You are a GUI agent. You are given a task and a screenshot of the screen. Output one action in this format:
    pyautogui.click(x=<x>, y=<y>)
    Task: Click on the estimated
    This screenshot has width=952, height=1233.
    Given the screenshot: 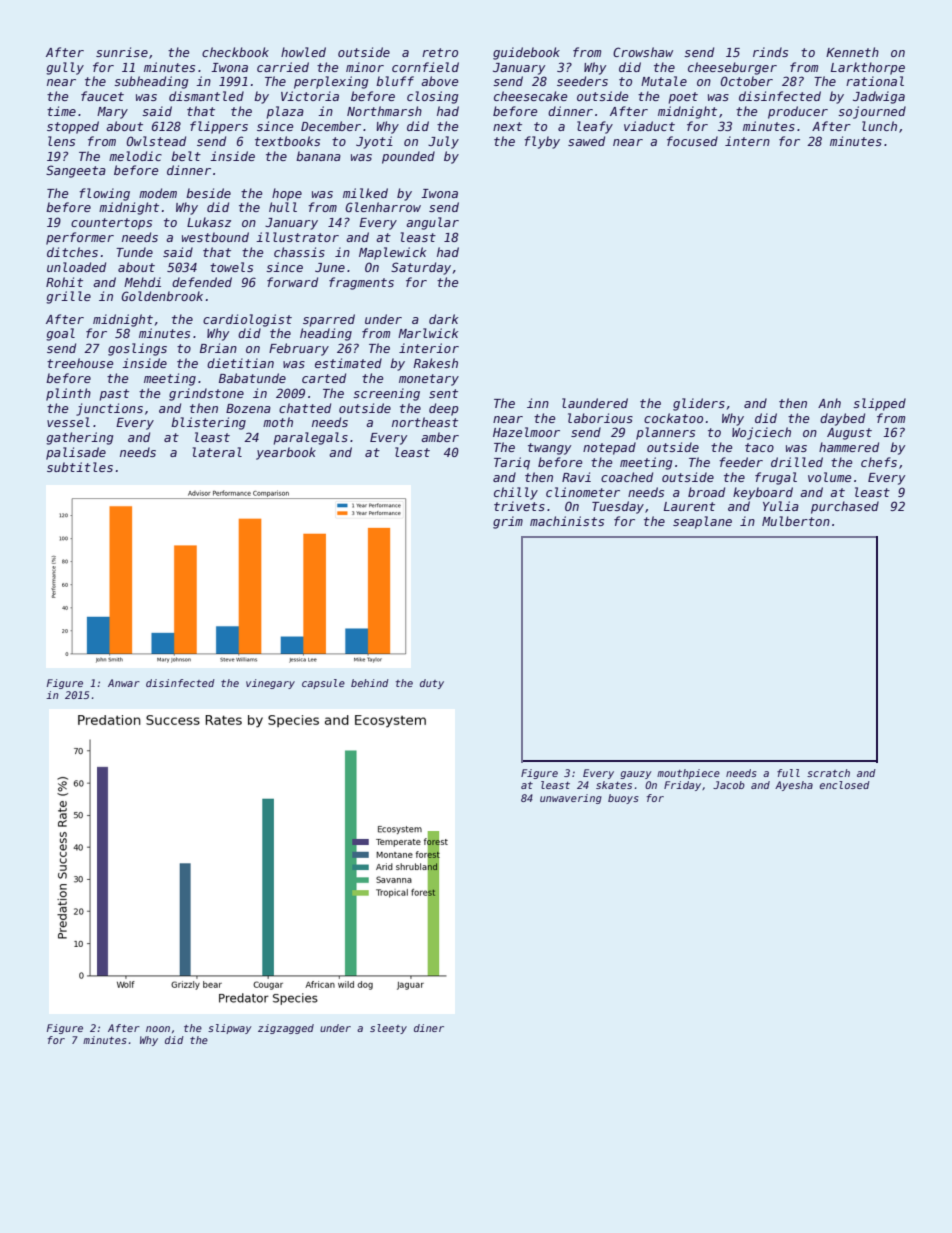 What is the action you would take?
    pyautogui.click(x=348, y=363)
